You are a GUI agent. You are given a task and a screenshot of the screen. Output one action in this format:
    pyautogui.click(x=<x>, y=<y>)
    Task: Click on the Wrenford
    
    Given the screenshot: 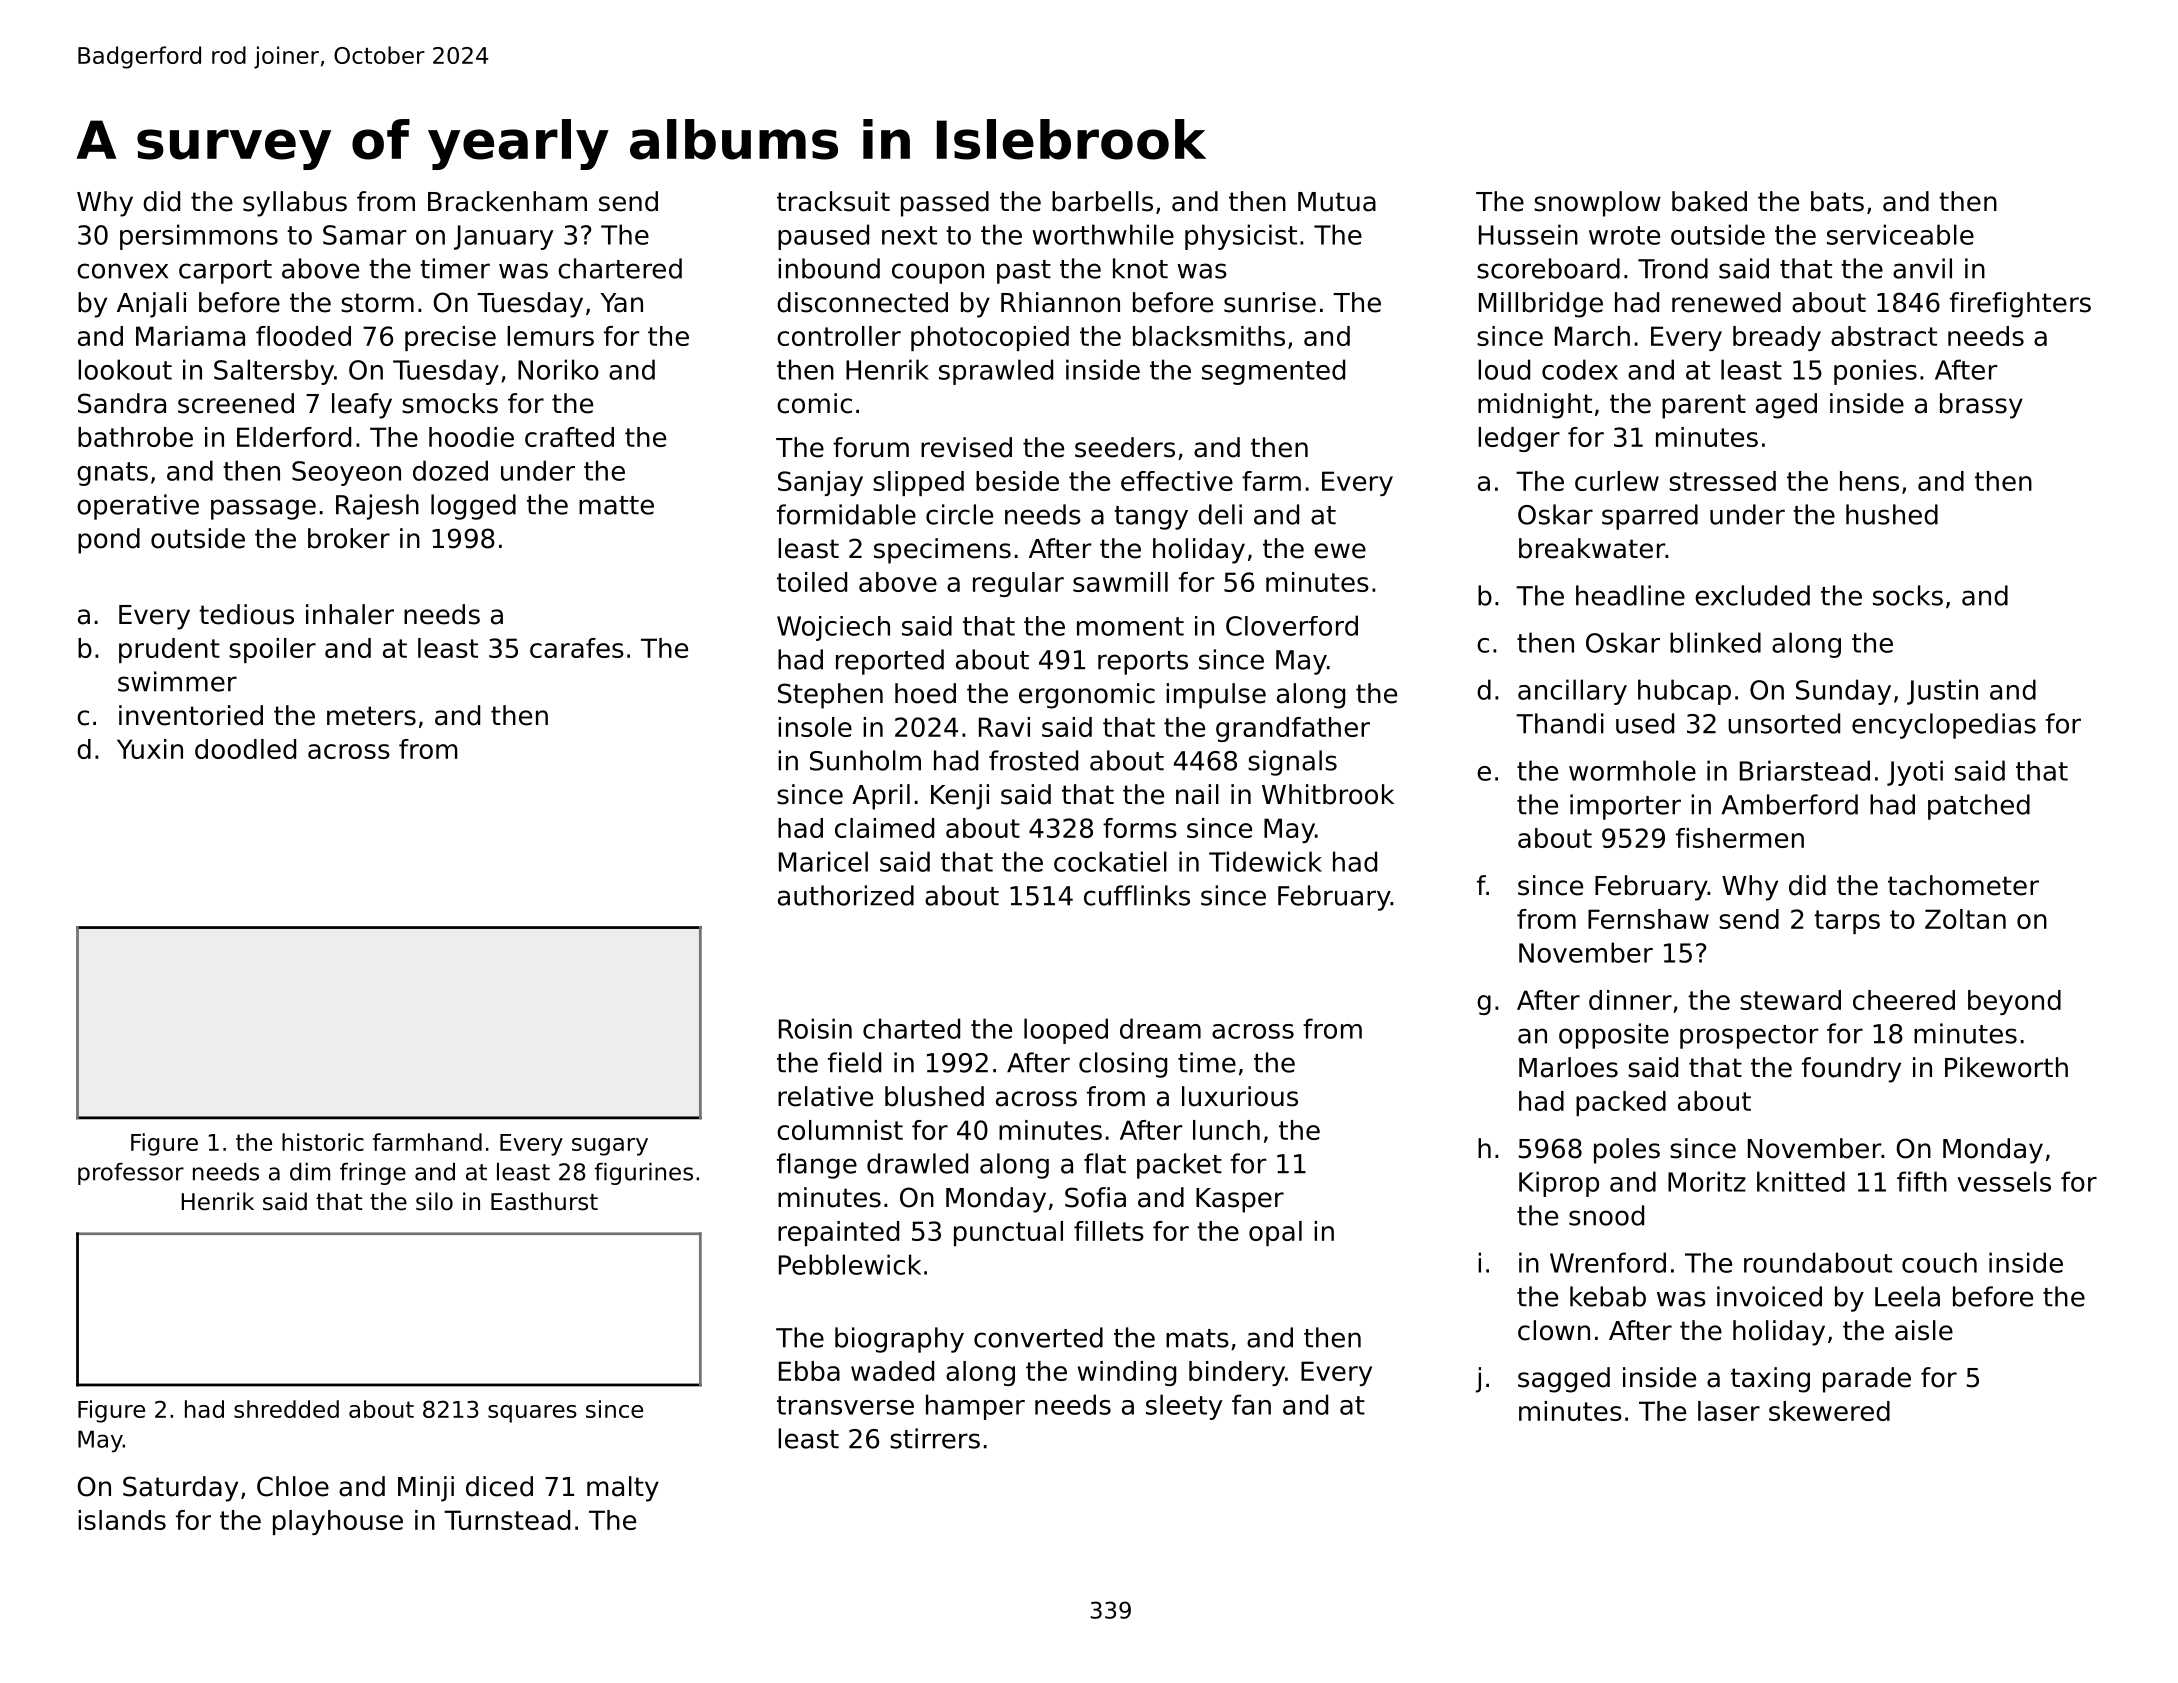 What is the action you would take?
    pyautogui.click(x=1608, y=1262)
